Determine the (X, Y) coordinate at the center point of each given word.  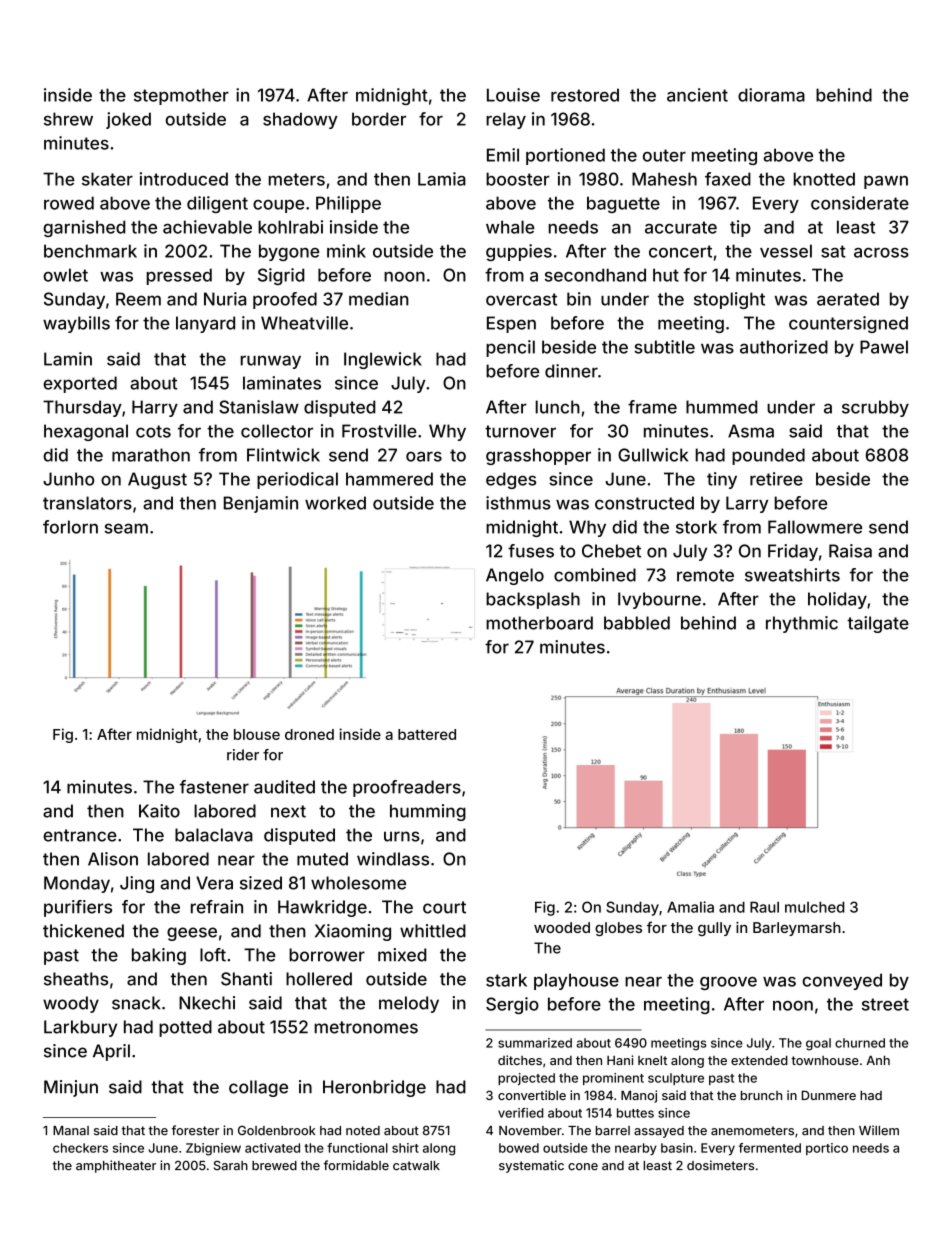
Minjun (71, 1088)
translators (87, 503)
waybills (76, 324)
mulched (814, 907)
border (379, 119)
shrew (68, 119)
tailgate (878, 624)
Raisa (850, 551)
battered (427, 734)
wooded (562, 927)
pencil (510, 348)
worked (335, 503)
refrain (217, 907)
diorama (771, 95)
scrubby (875, 408)
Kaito (159, 811)
